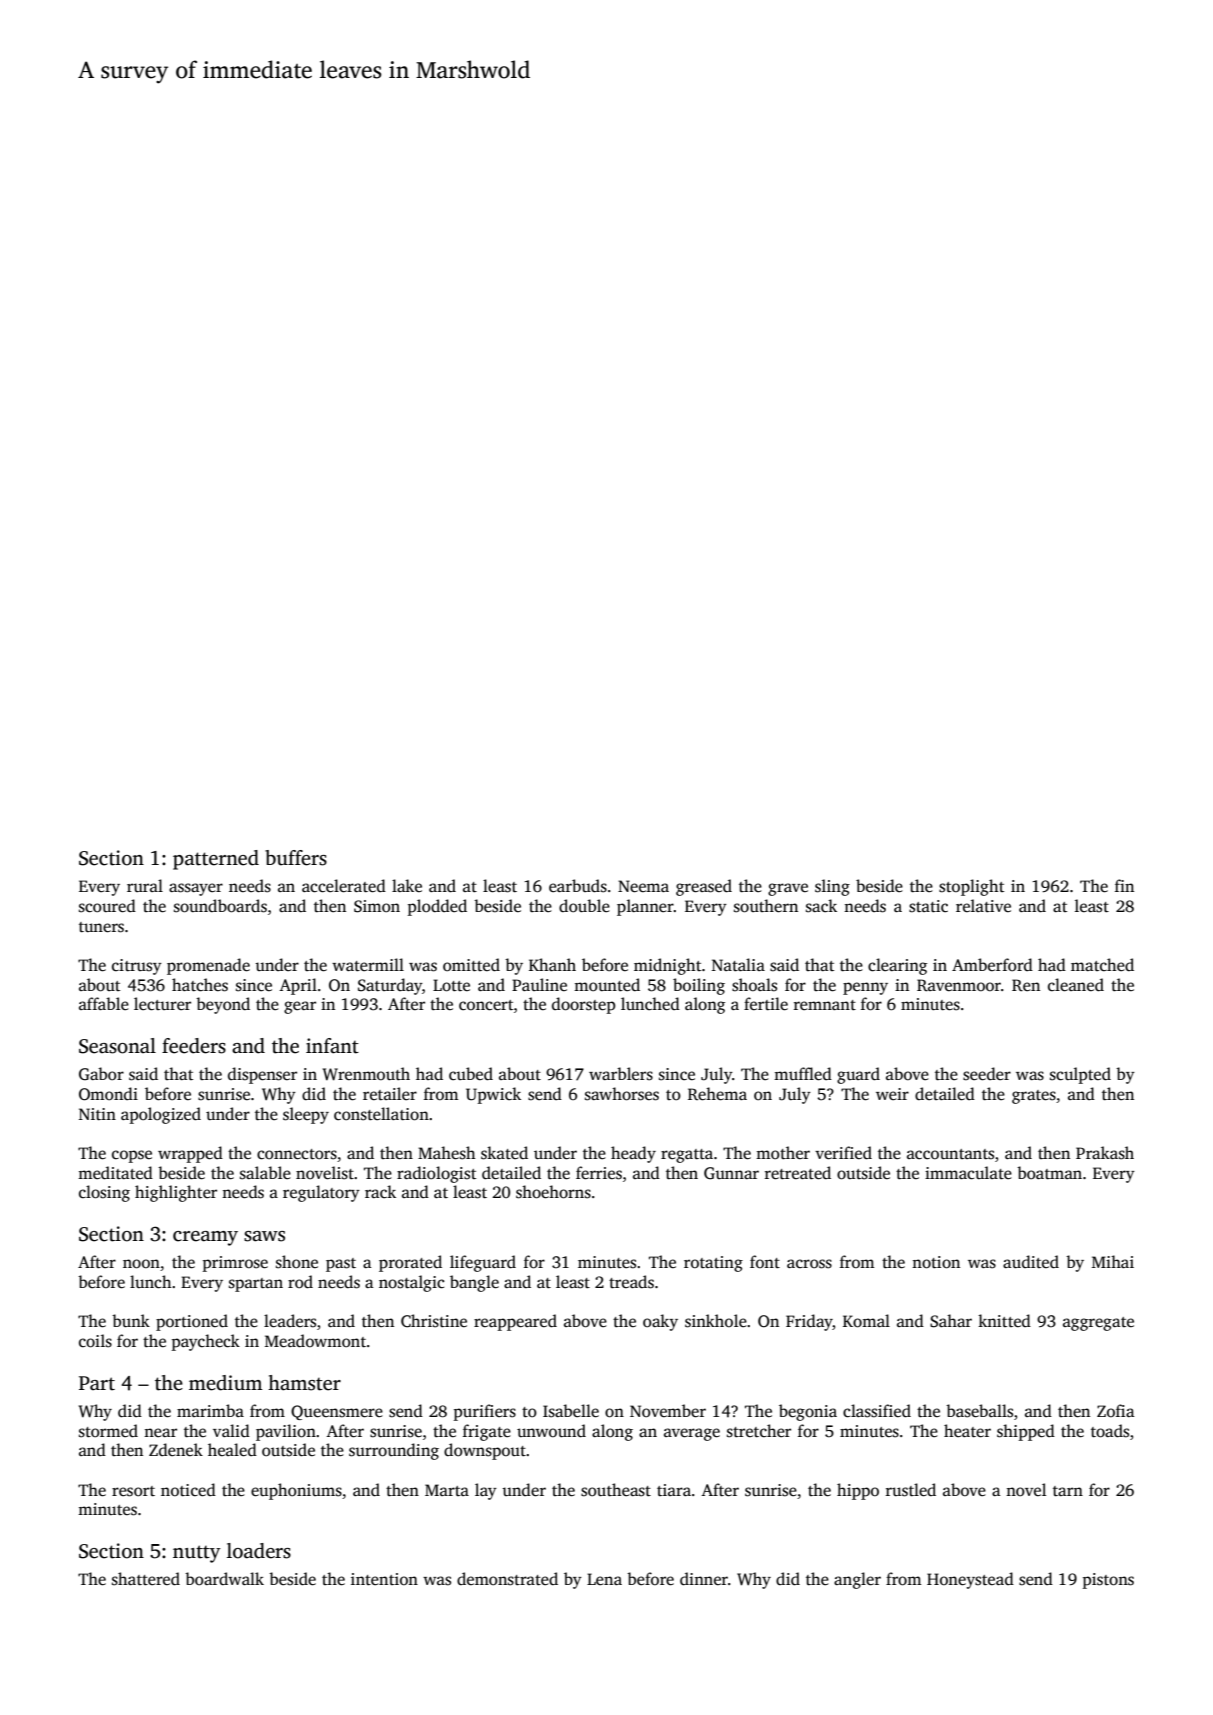 The width and height of the screenshot is (1213, 1715). I want to click on noticed, so click(188, 1490).
